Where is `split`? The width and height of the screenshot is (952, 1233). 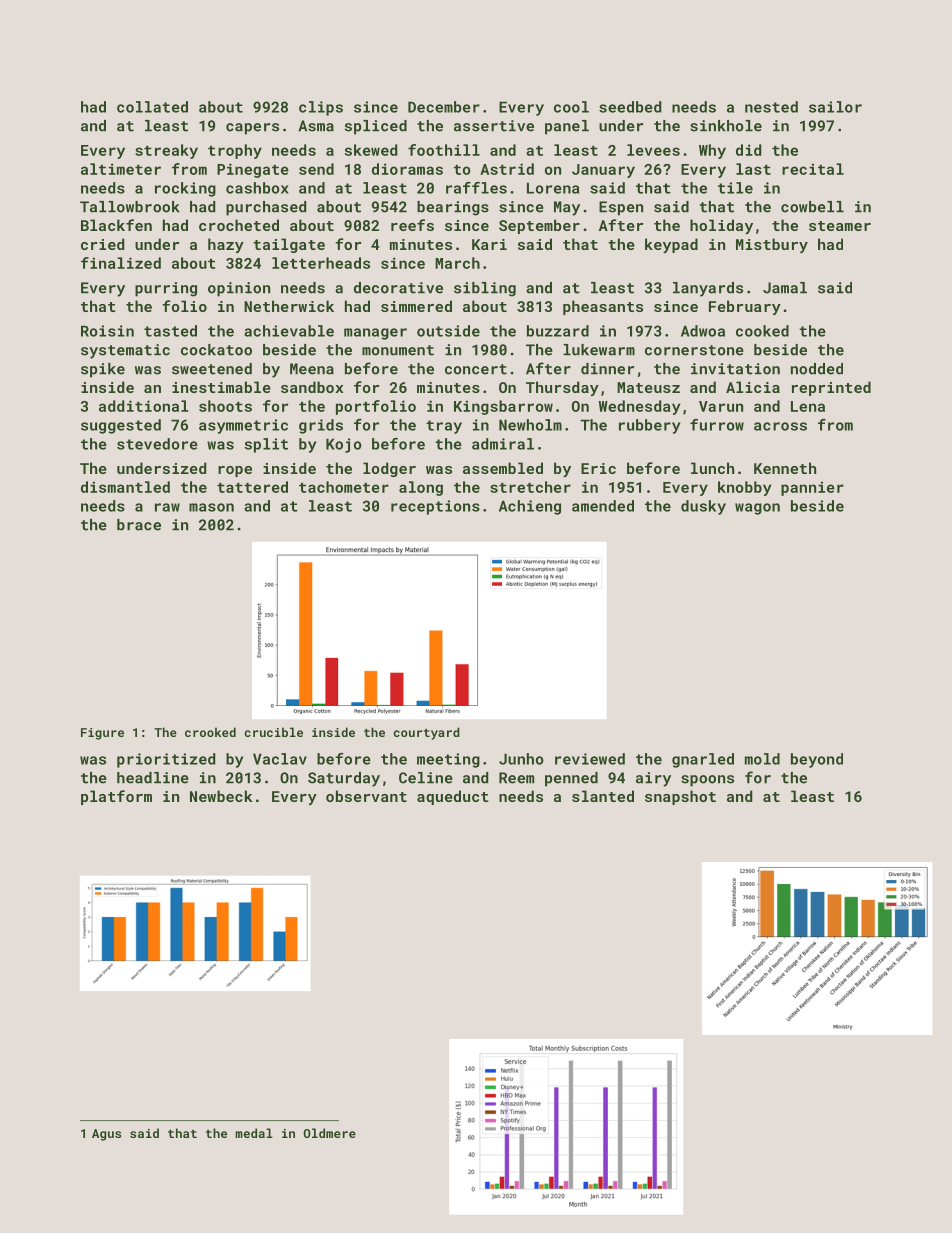 split is located at coordinates (266, 445).
